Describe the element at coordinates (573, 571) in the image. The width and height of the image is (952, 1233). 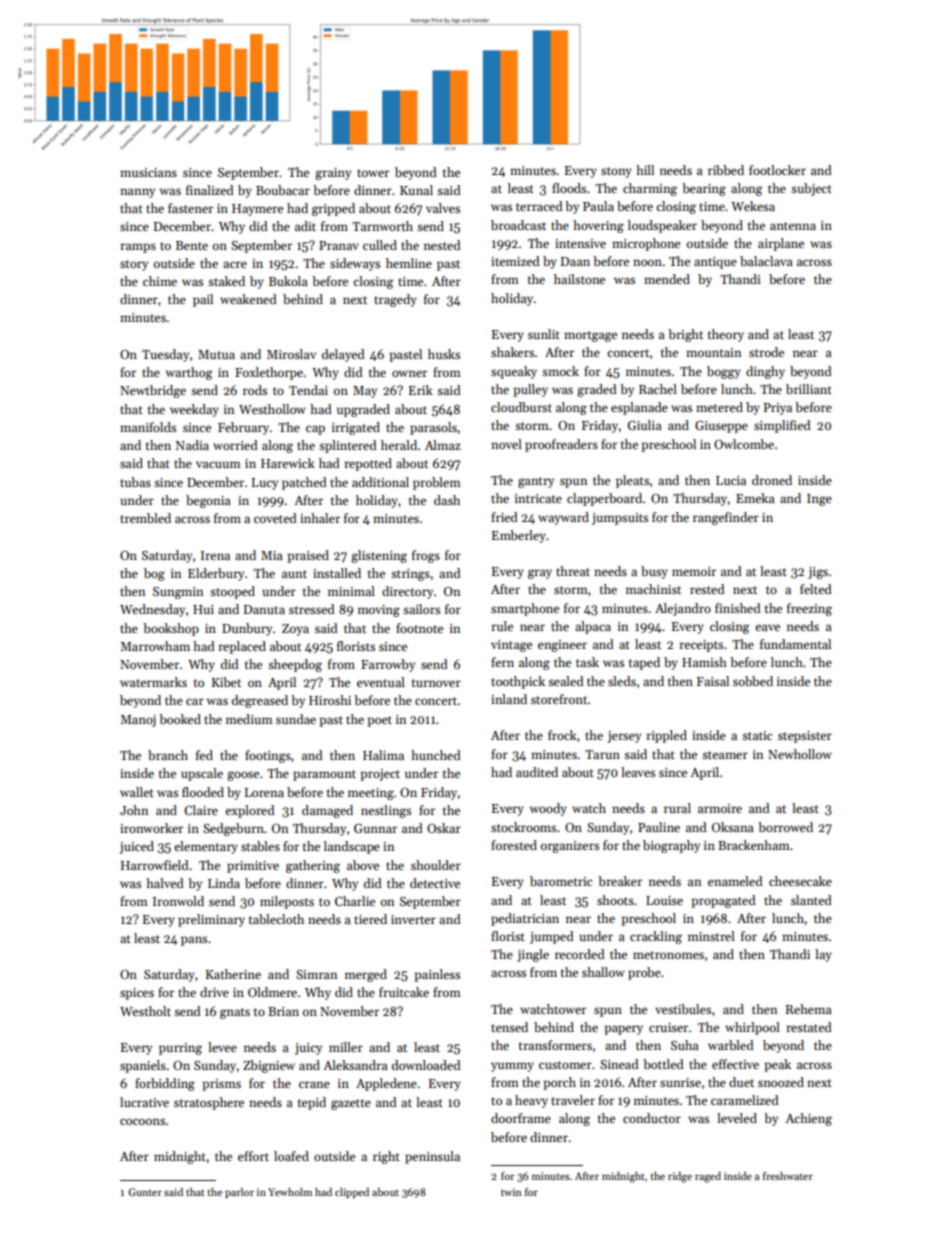
I see `threat` at that location.
